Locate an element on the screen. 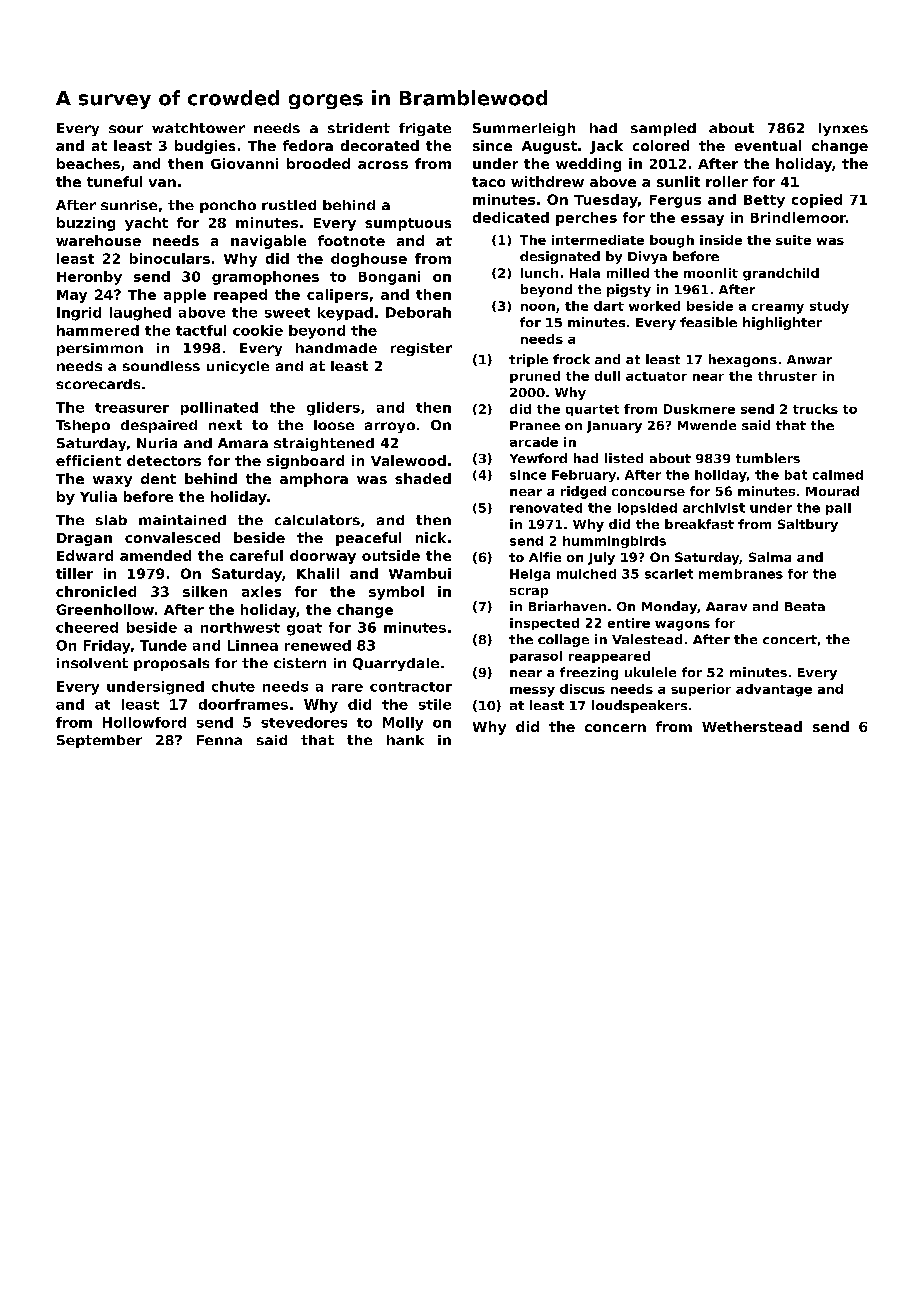 The width and height of the screenshot is (924, 1308). mulched is located at coordinates (586, 574).
